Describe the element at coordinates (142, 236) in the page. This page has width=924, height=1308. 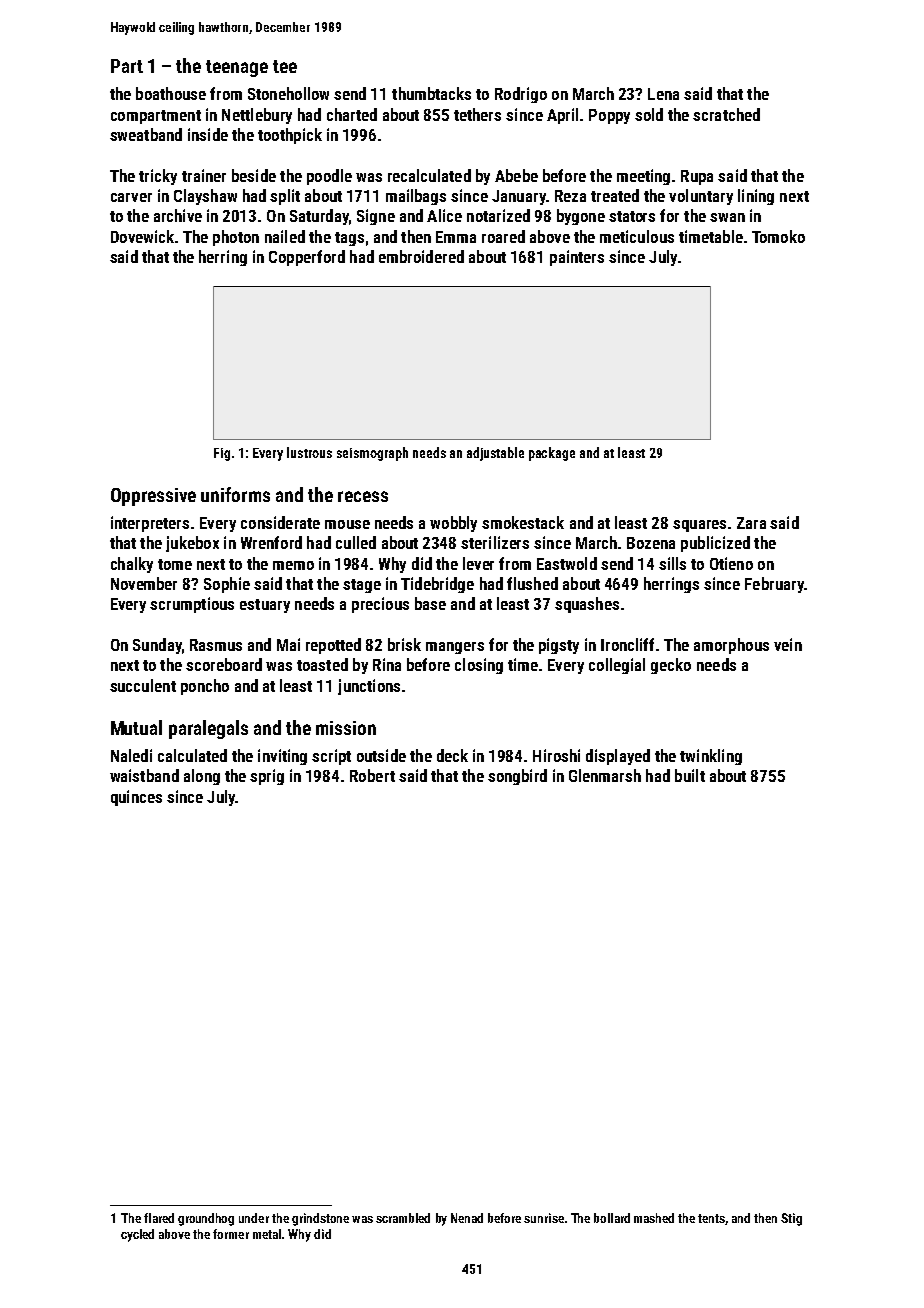
I see `Dovewick` at that location.
